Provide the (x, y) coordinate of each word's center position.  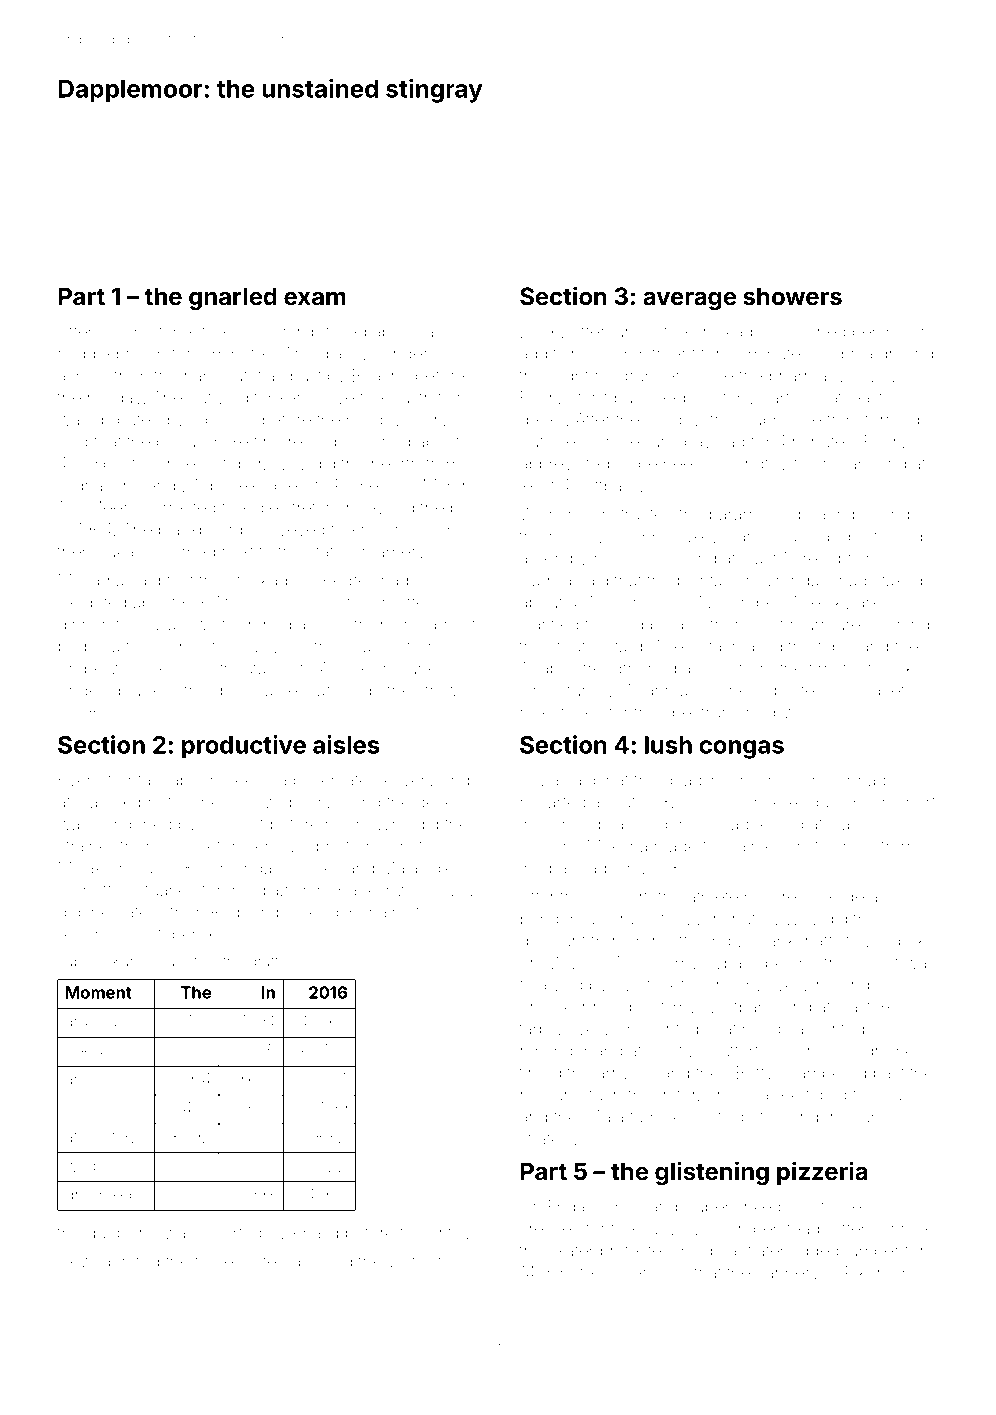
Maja (399, 870)
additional (556, 353)
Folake (316, 868)
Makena (617, 846)
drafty (267, 962)
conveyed (286, 533)
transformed (873, 419)
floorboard (832, 463)
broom (141, 353)
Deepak (896, 942)
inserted (231, 1233)
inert (919, 802)
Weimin (548, 514)
